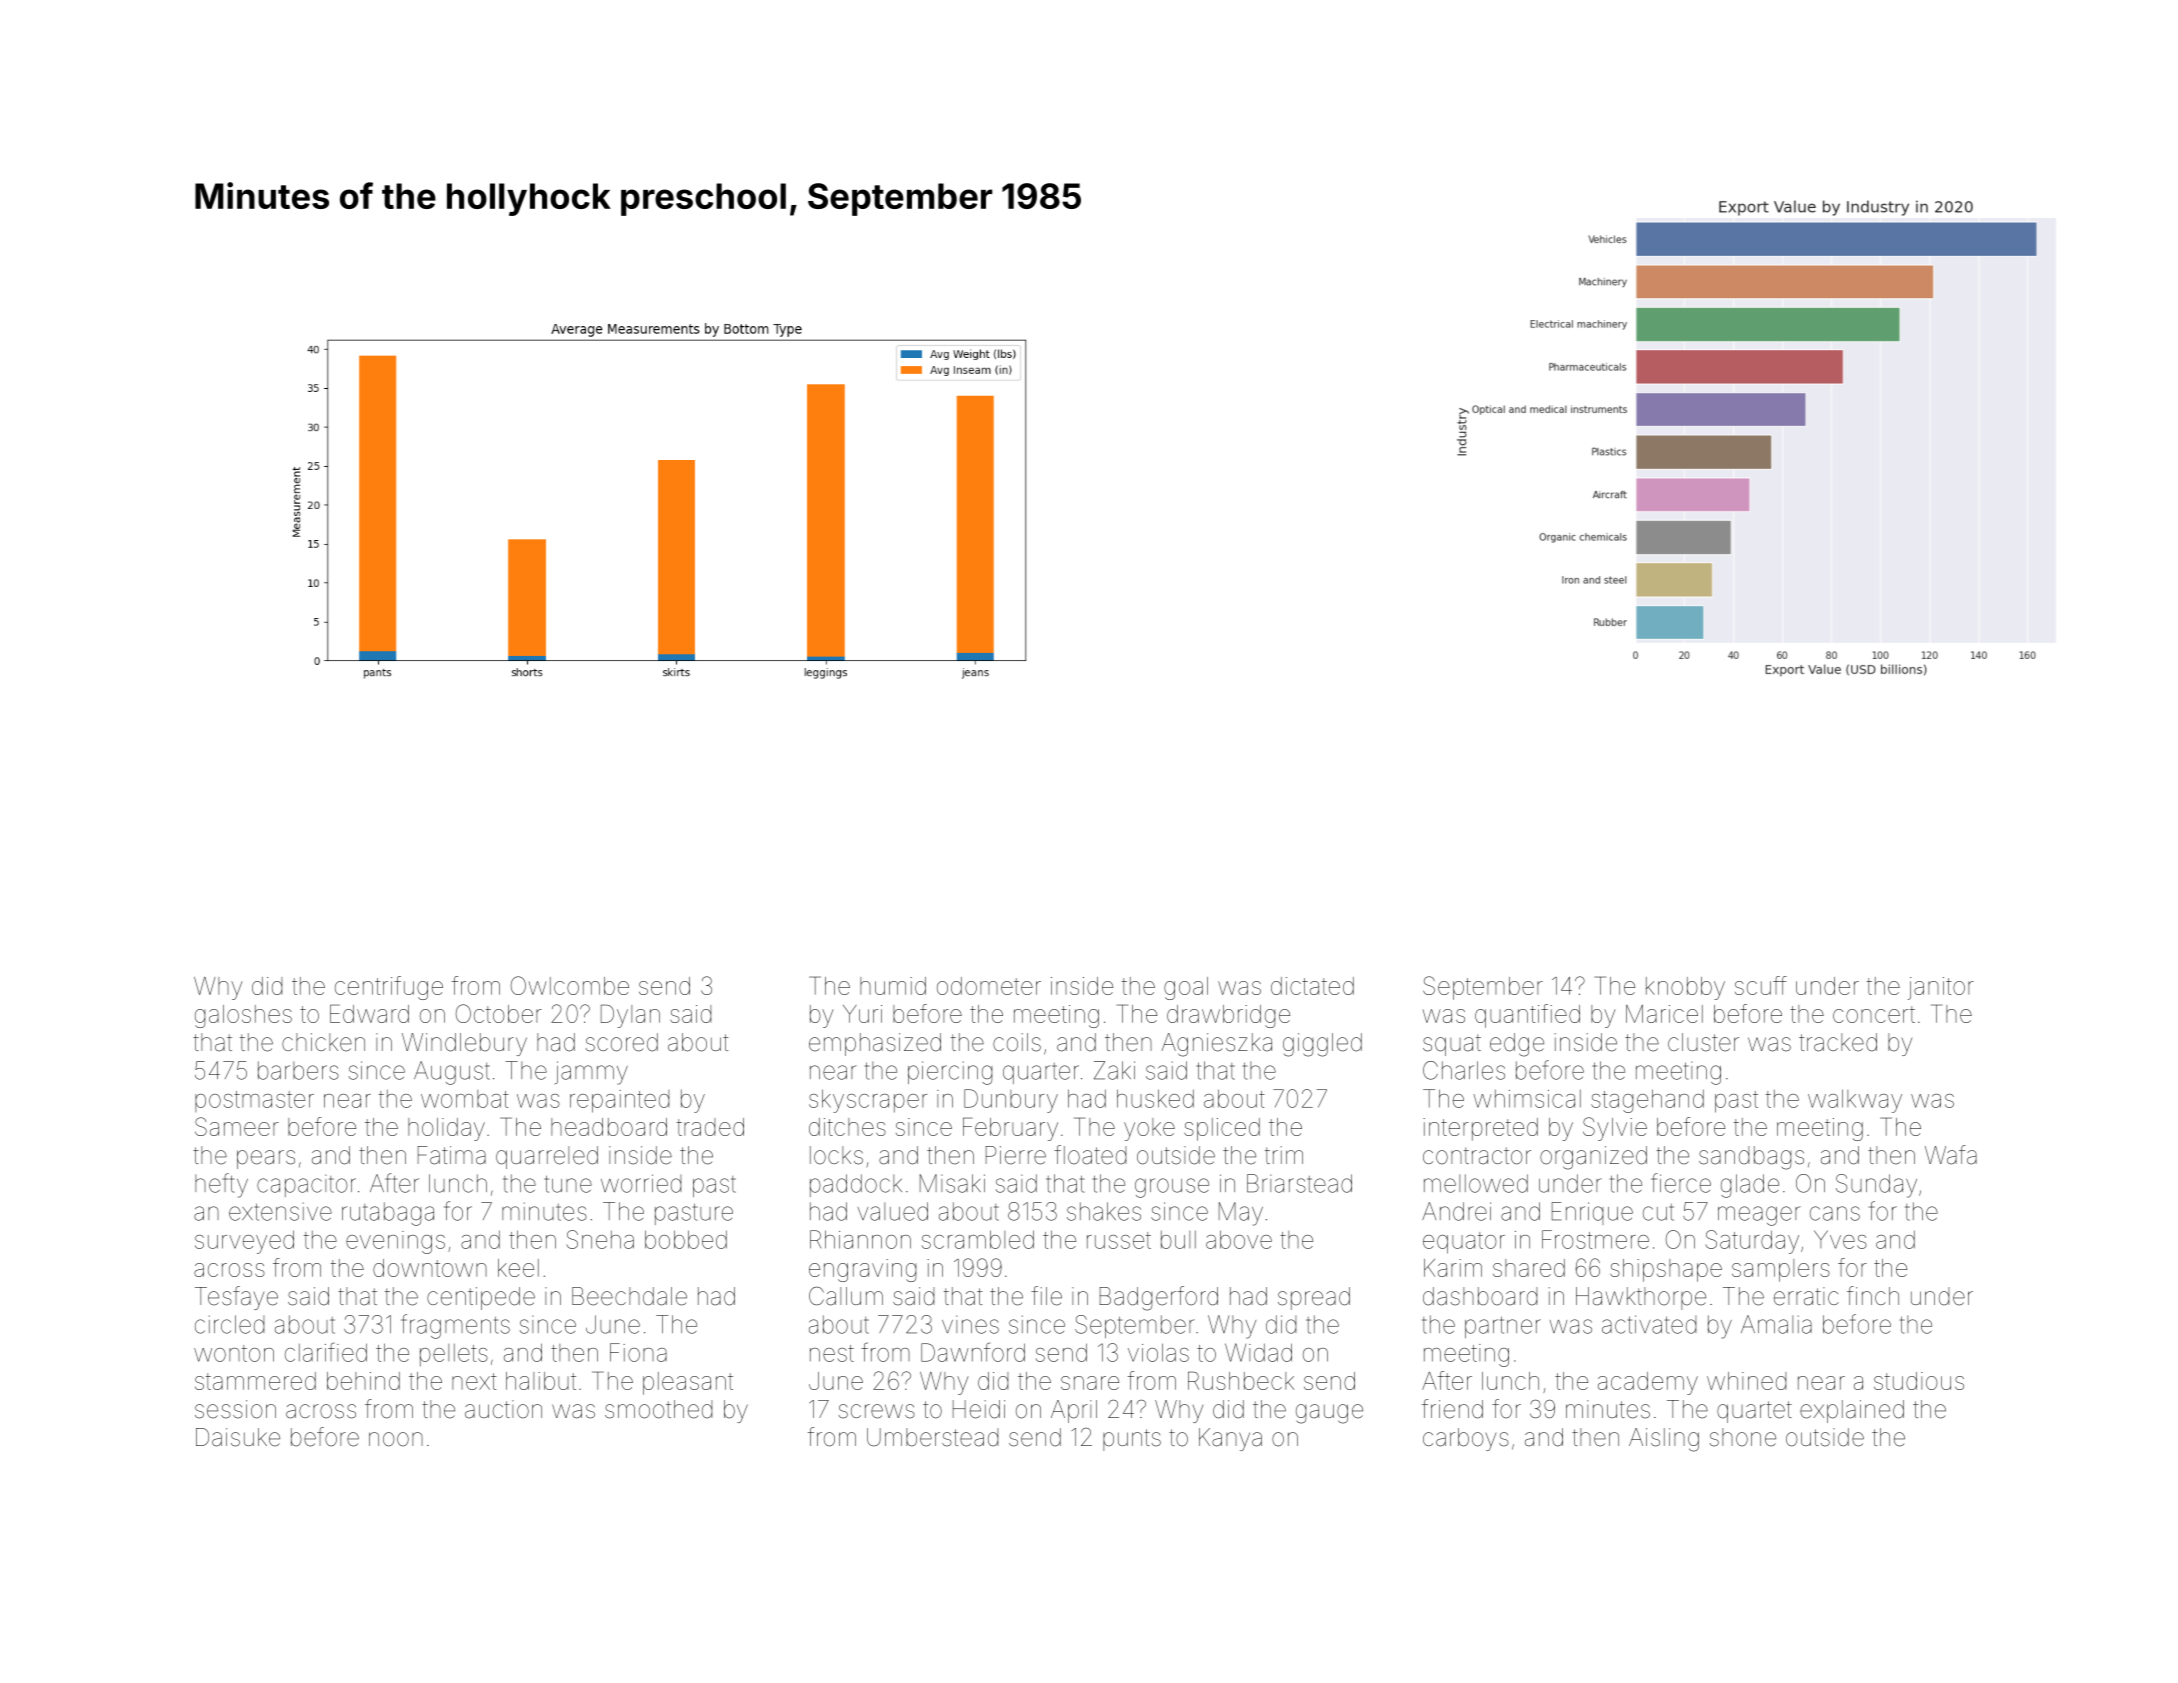  I want to click on Kanya, so click(1230, 1439).
